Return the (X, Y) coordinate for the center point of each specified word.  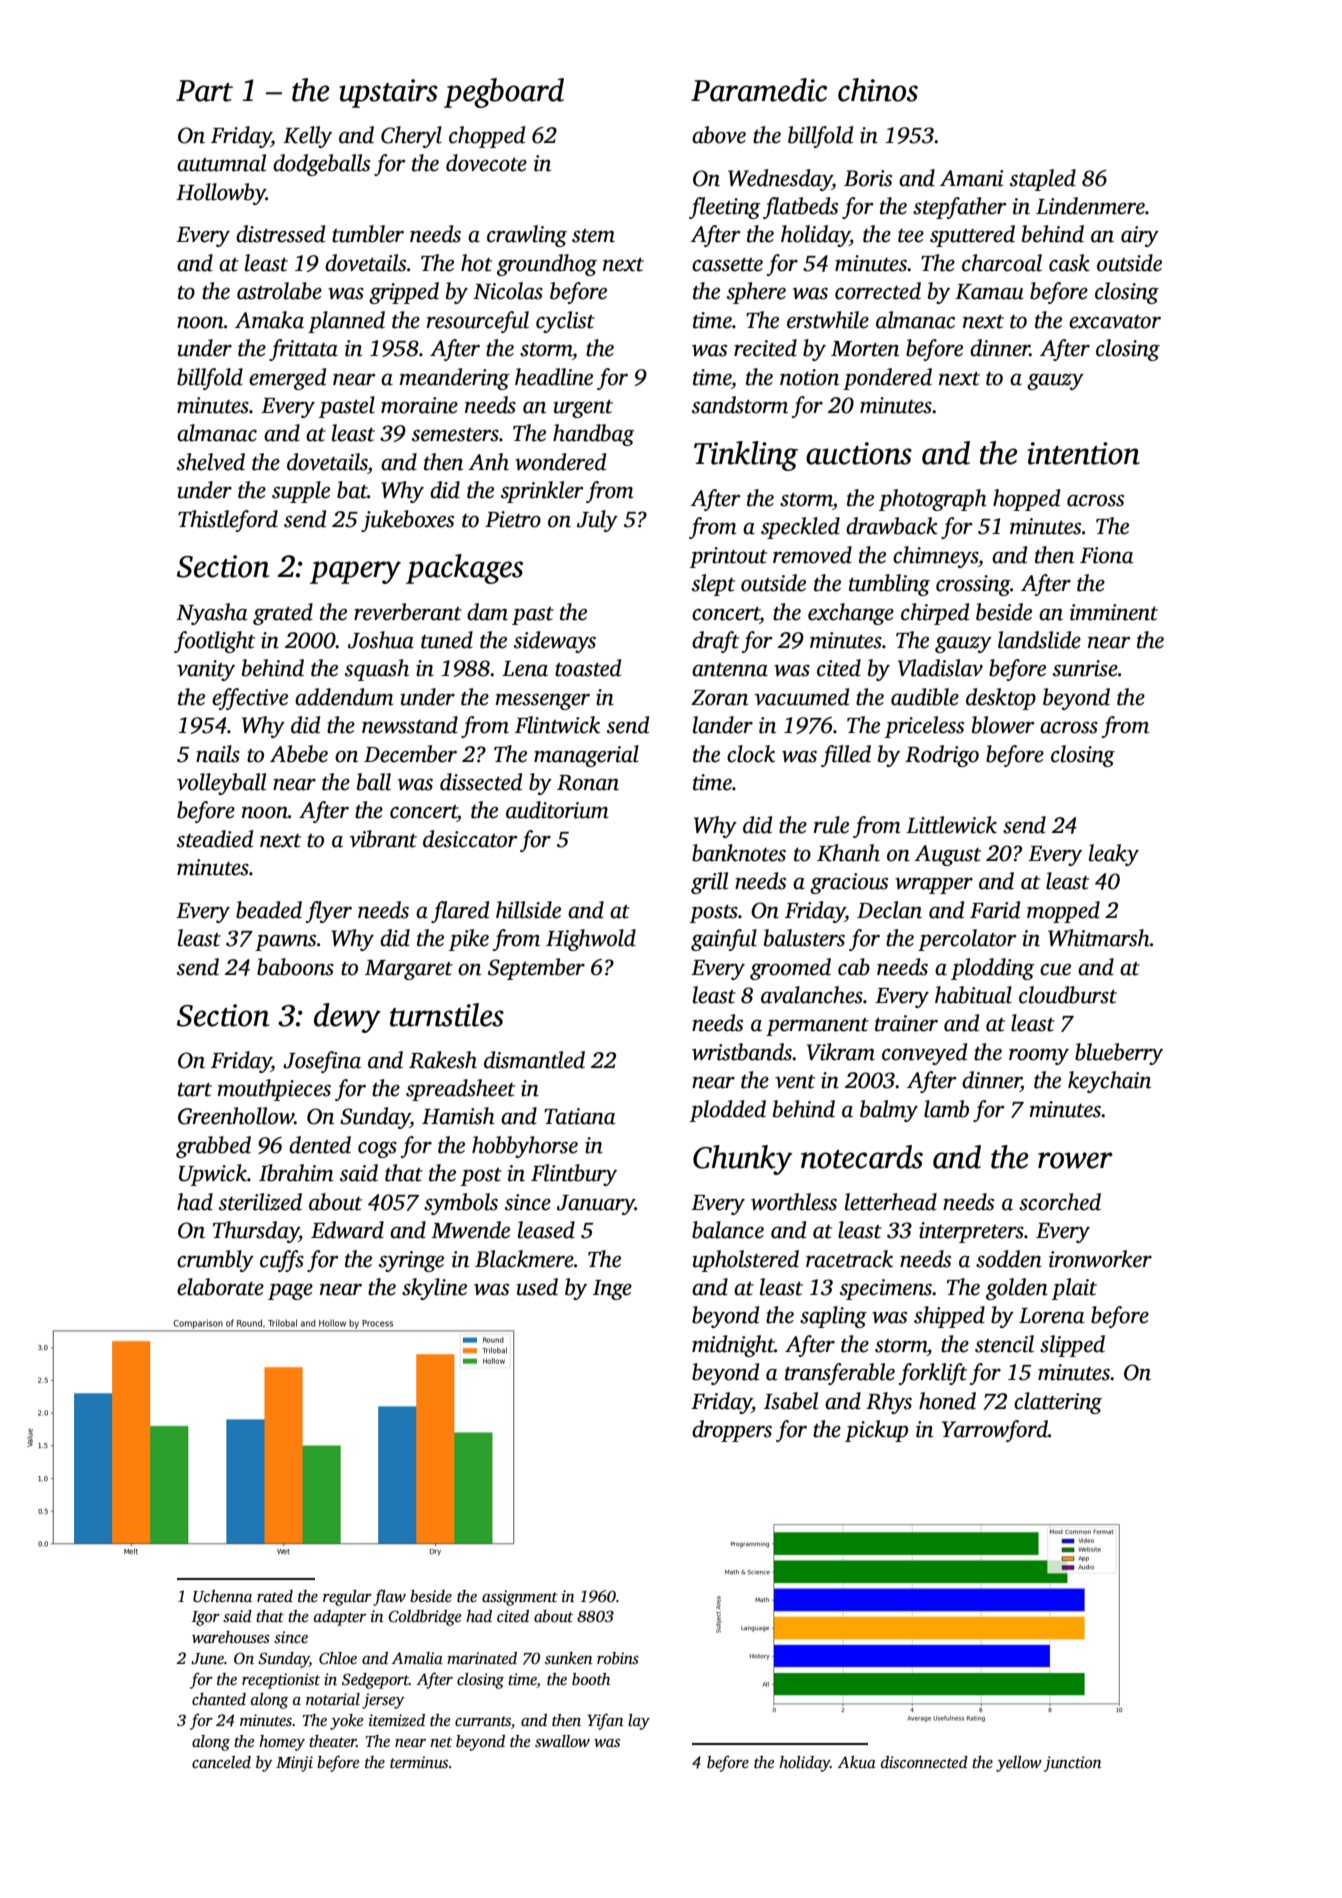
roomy (1039, 1057)
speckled (800, 528)
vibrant (383, 839)
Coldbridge (425, 1618)
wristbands (742, 1052)
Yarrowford (995, 1431)
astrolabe (279, 291)
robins (618, 1658)
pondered (887, 379)
